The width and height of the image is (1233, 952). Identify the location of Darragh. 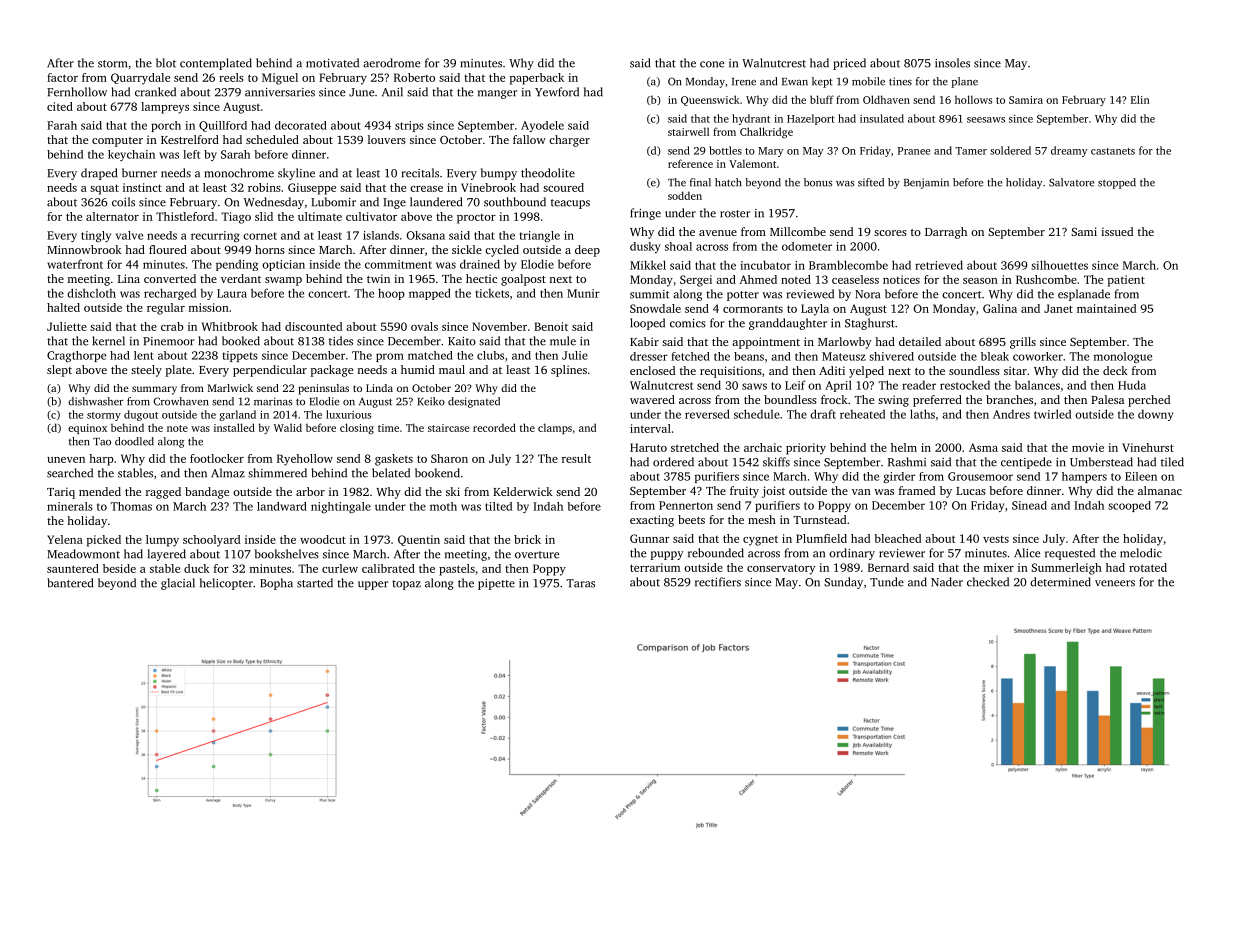
(946, 233).
